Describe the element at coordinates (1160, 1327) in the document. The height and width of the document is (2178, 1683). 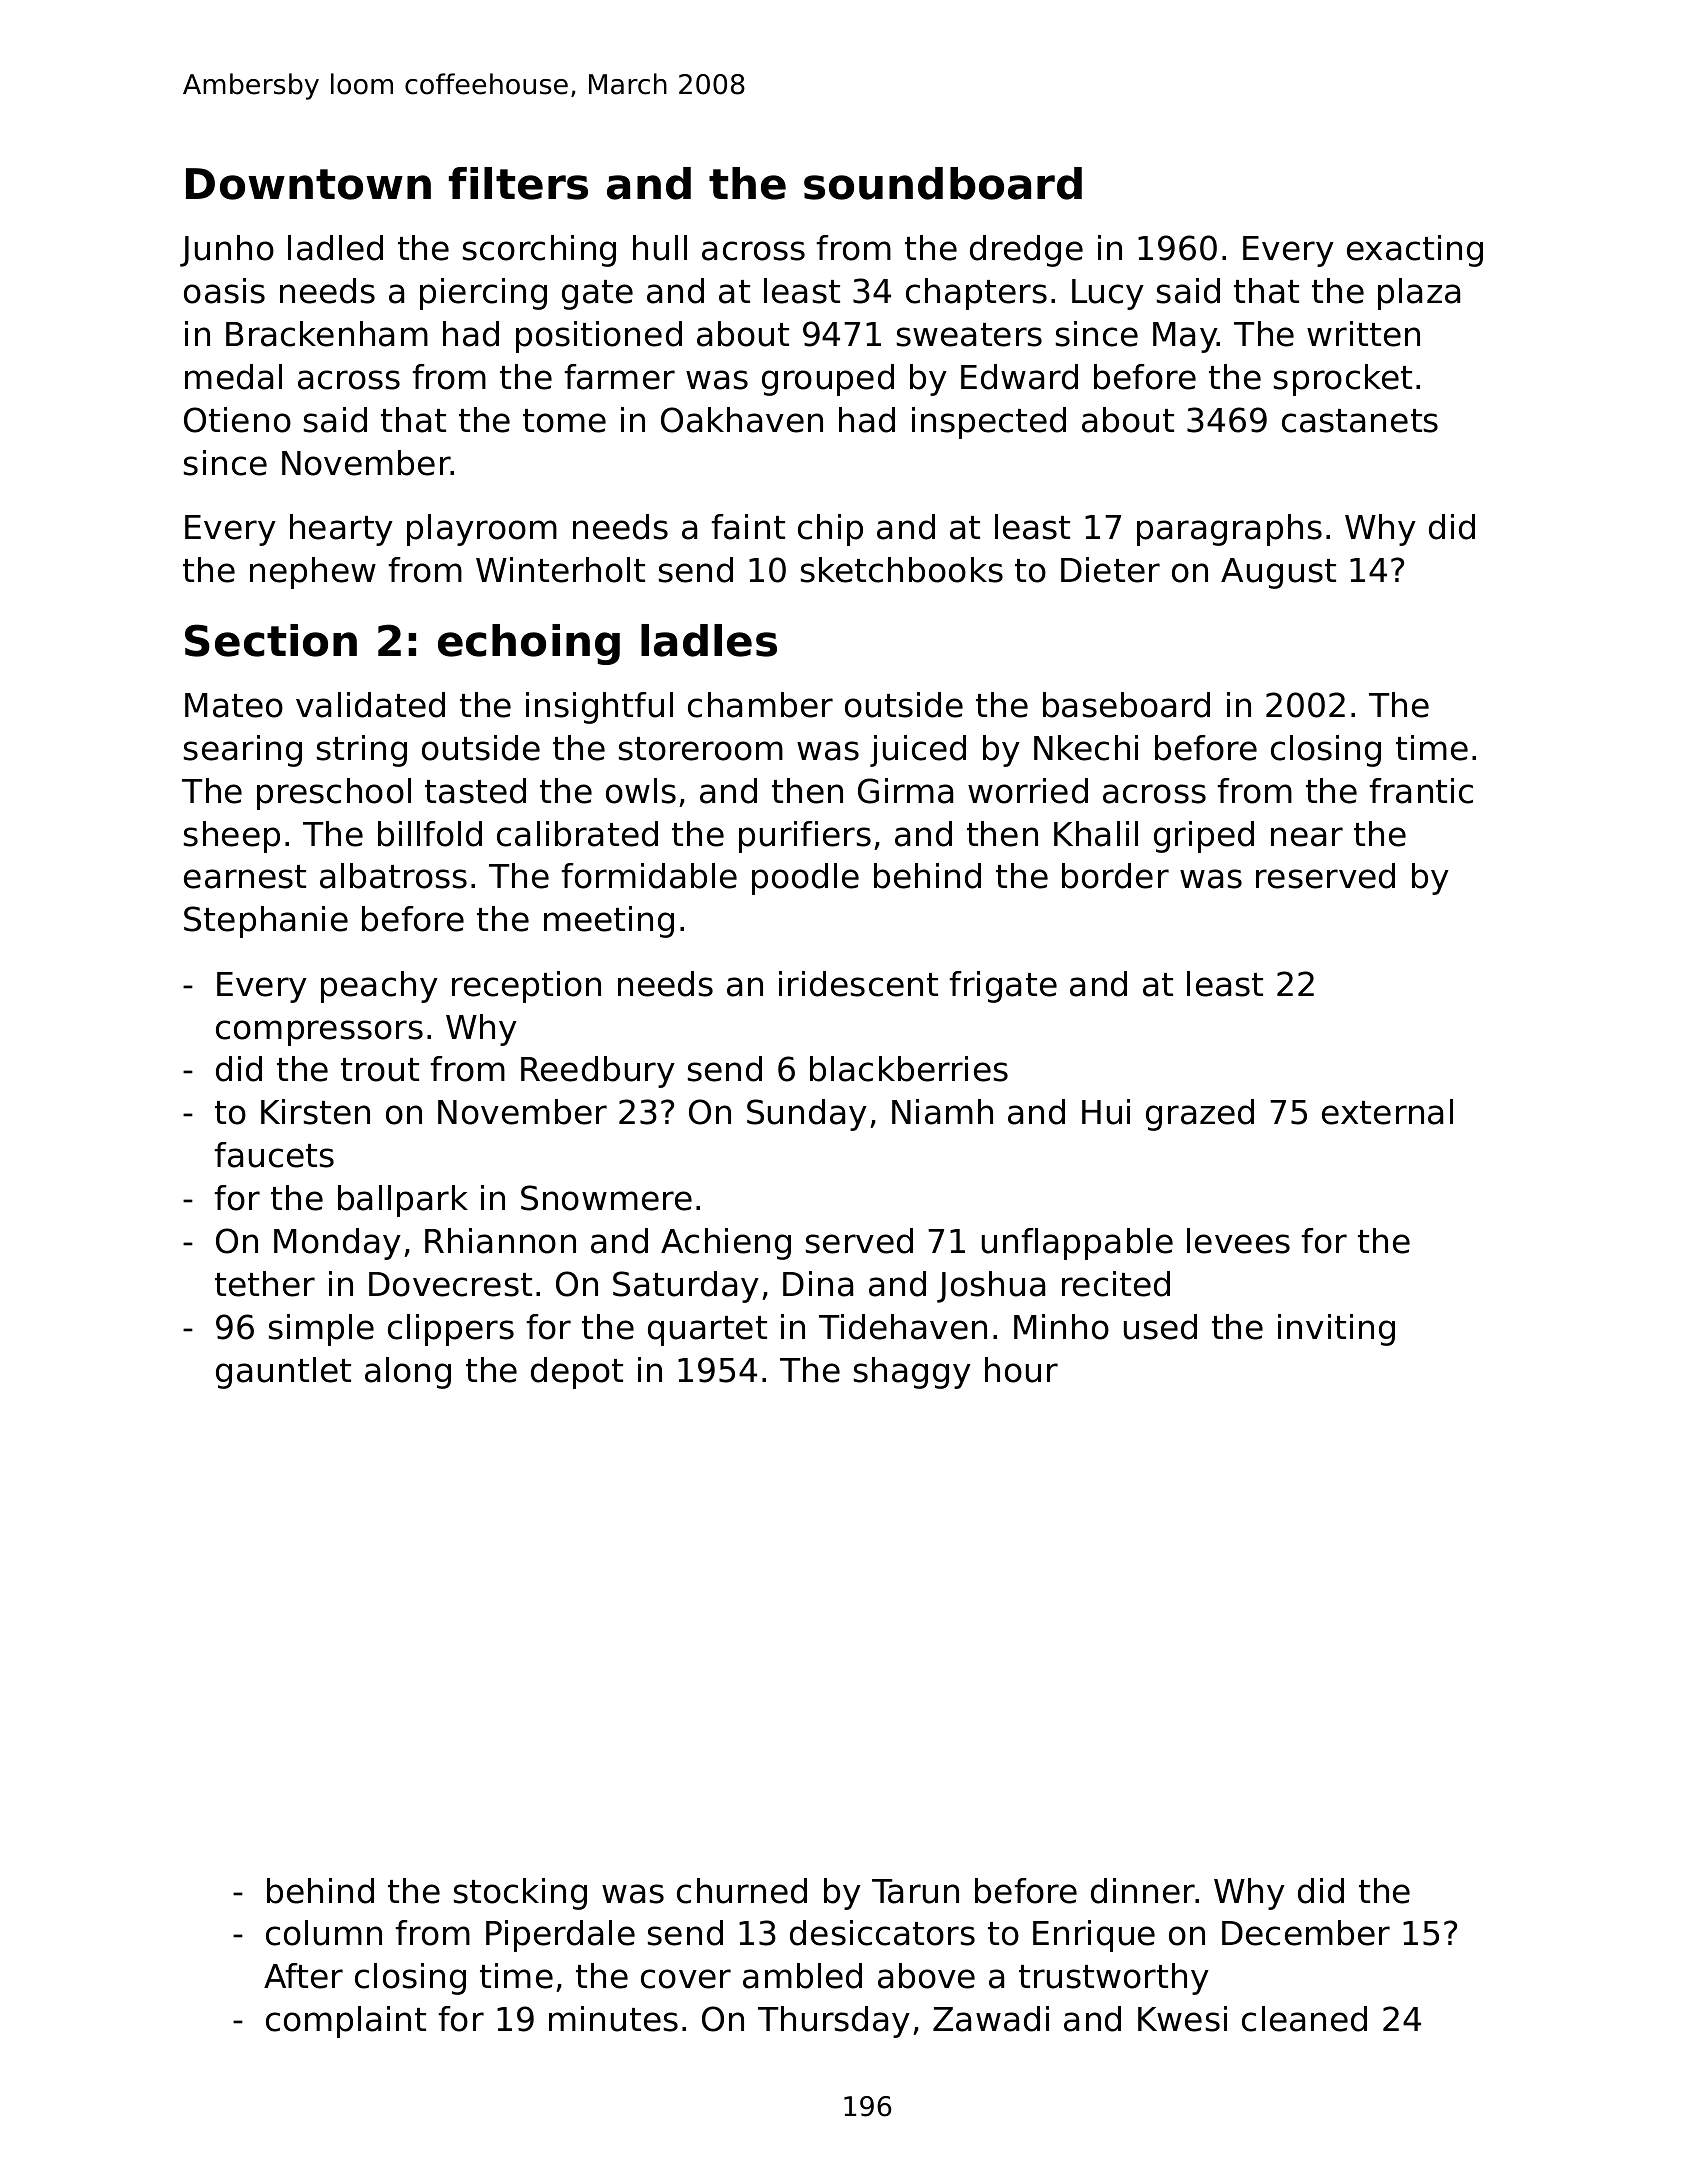
I see `used` at that location.
